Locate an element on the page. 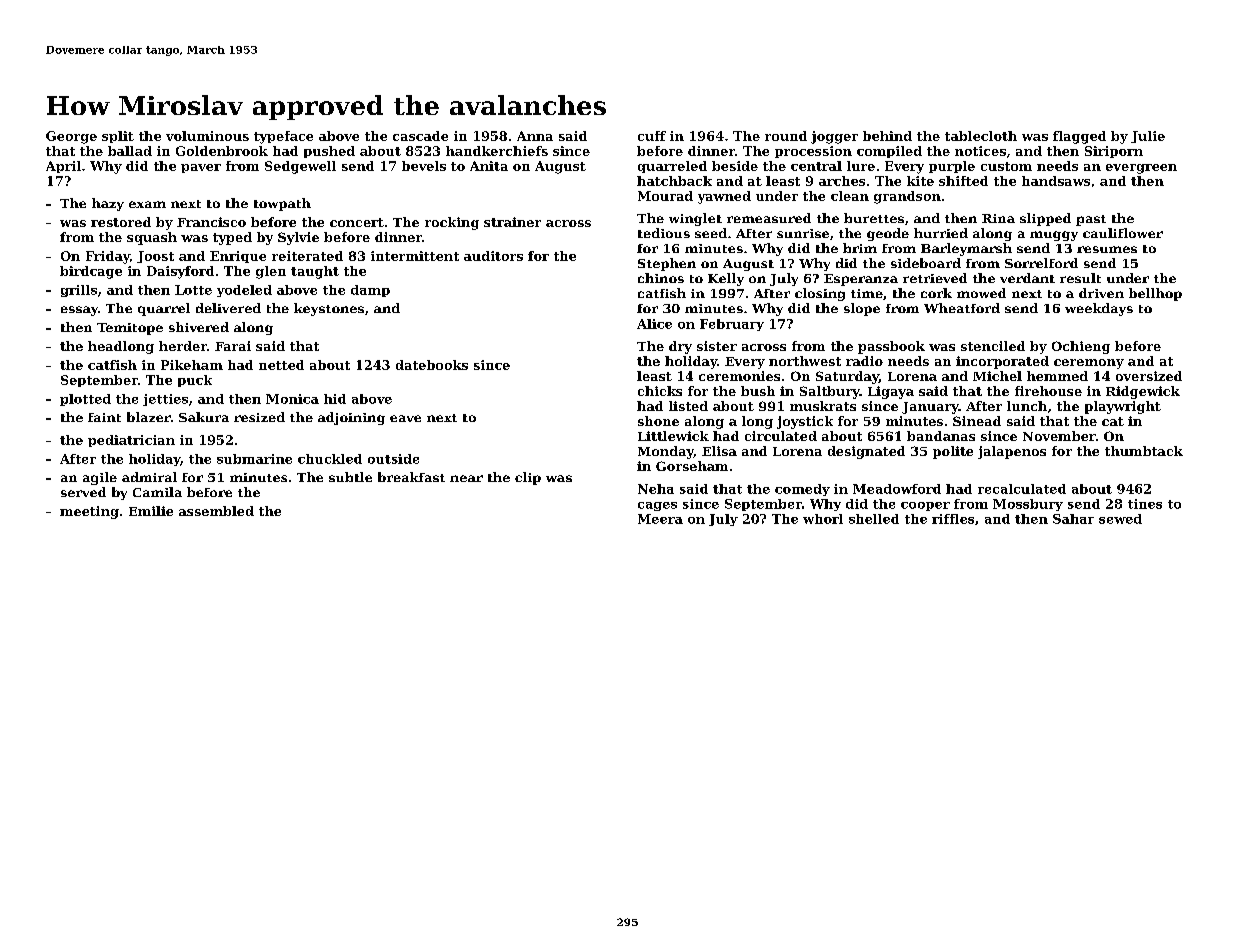 This document has width=1233, height=952. February is located at coordinates (732, 325).
